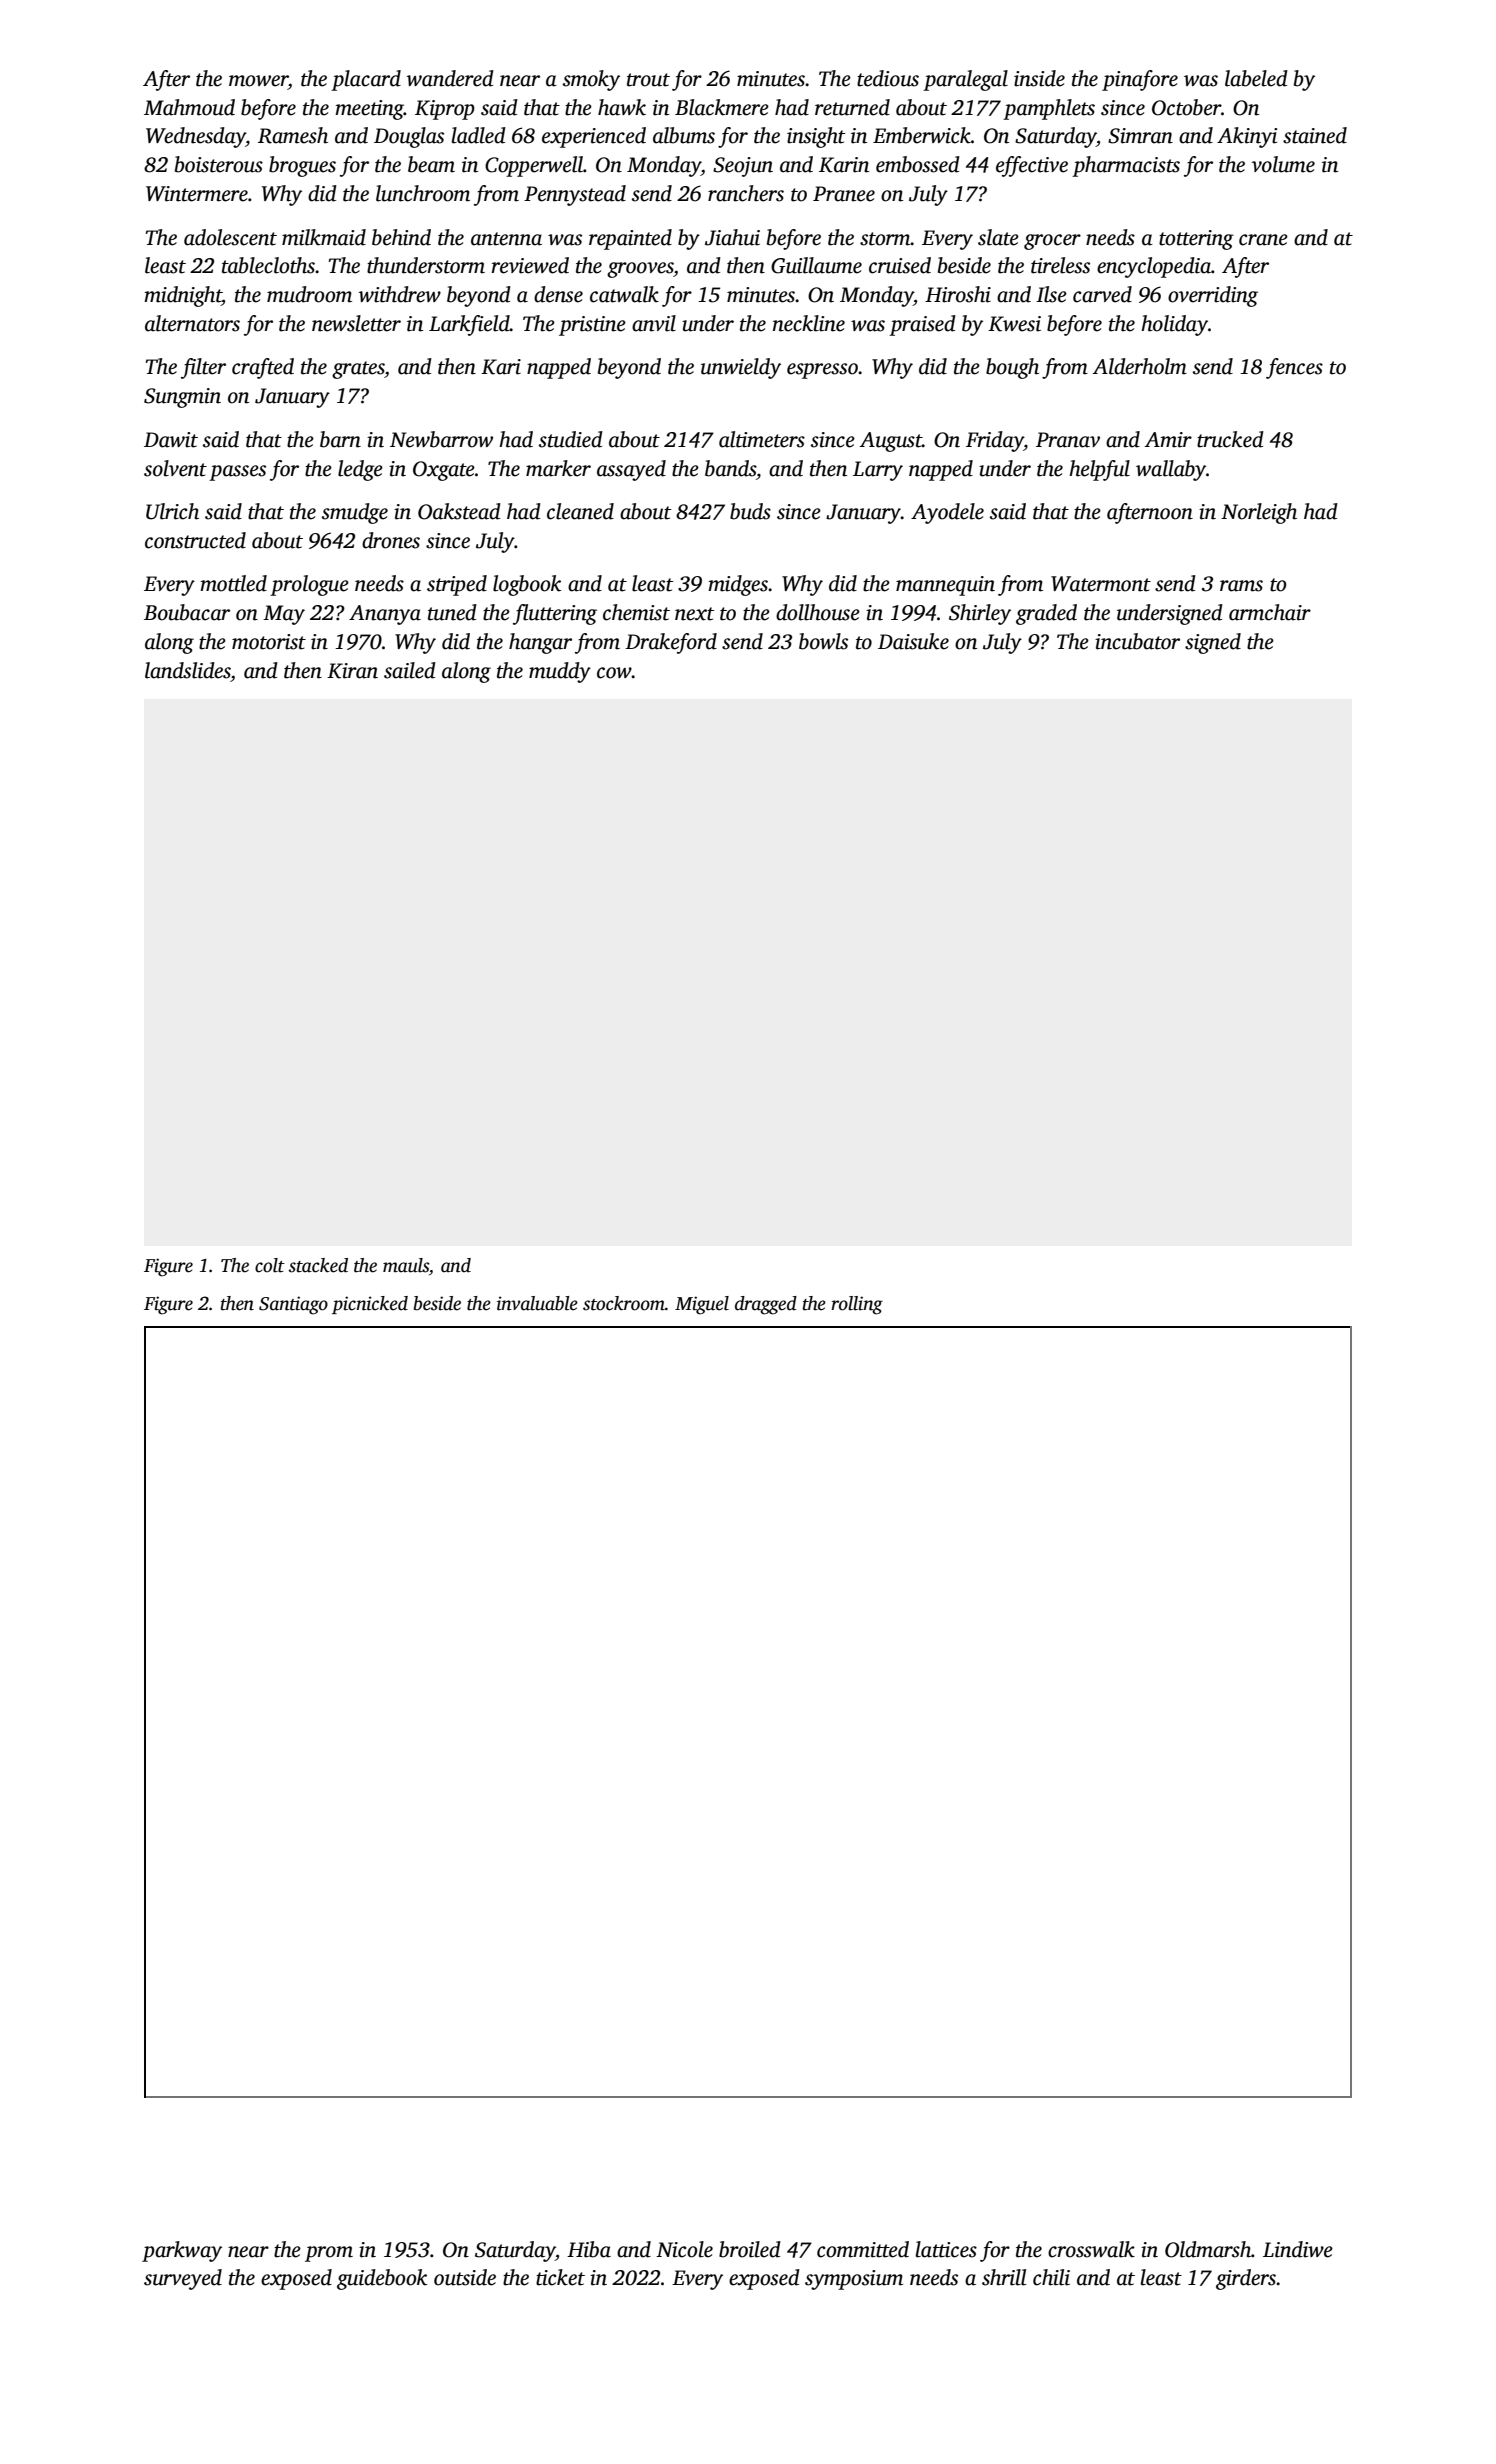 This page has width=1496, height=2464. Describe the element at coordinates (857, 1305) in the page. I see `rolling` at that location.
